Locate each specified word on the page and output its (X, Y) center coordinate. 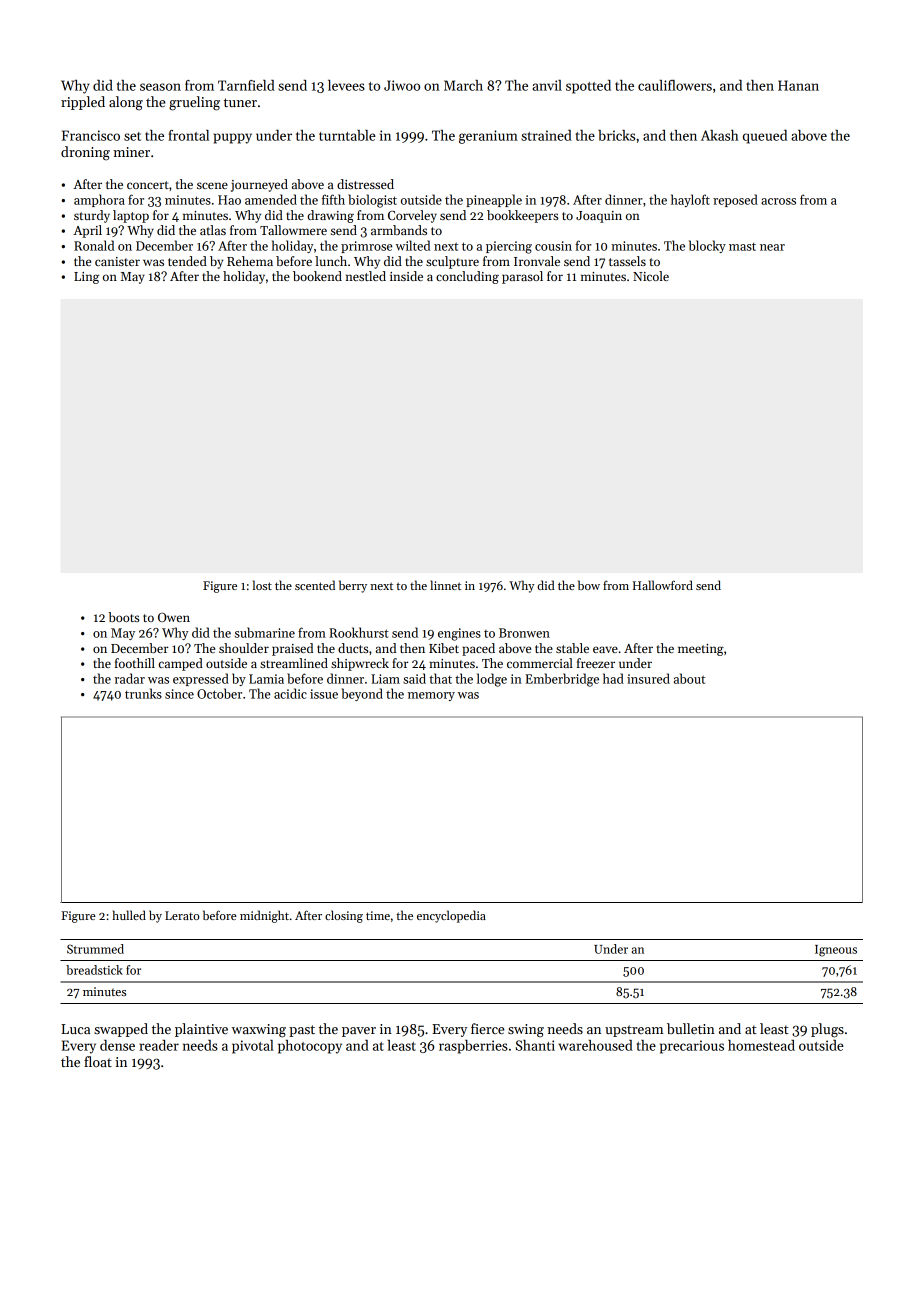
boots (124, 617)
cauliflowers (675, 85)
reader (159, 1045)
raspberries (473, 1047)
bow (589, 585)
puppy (232, 138)
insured (648, 678)
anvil (547, 85)
